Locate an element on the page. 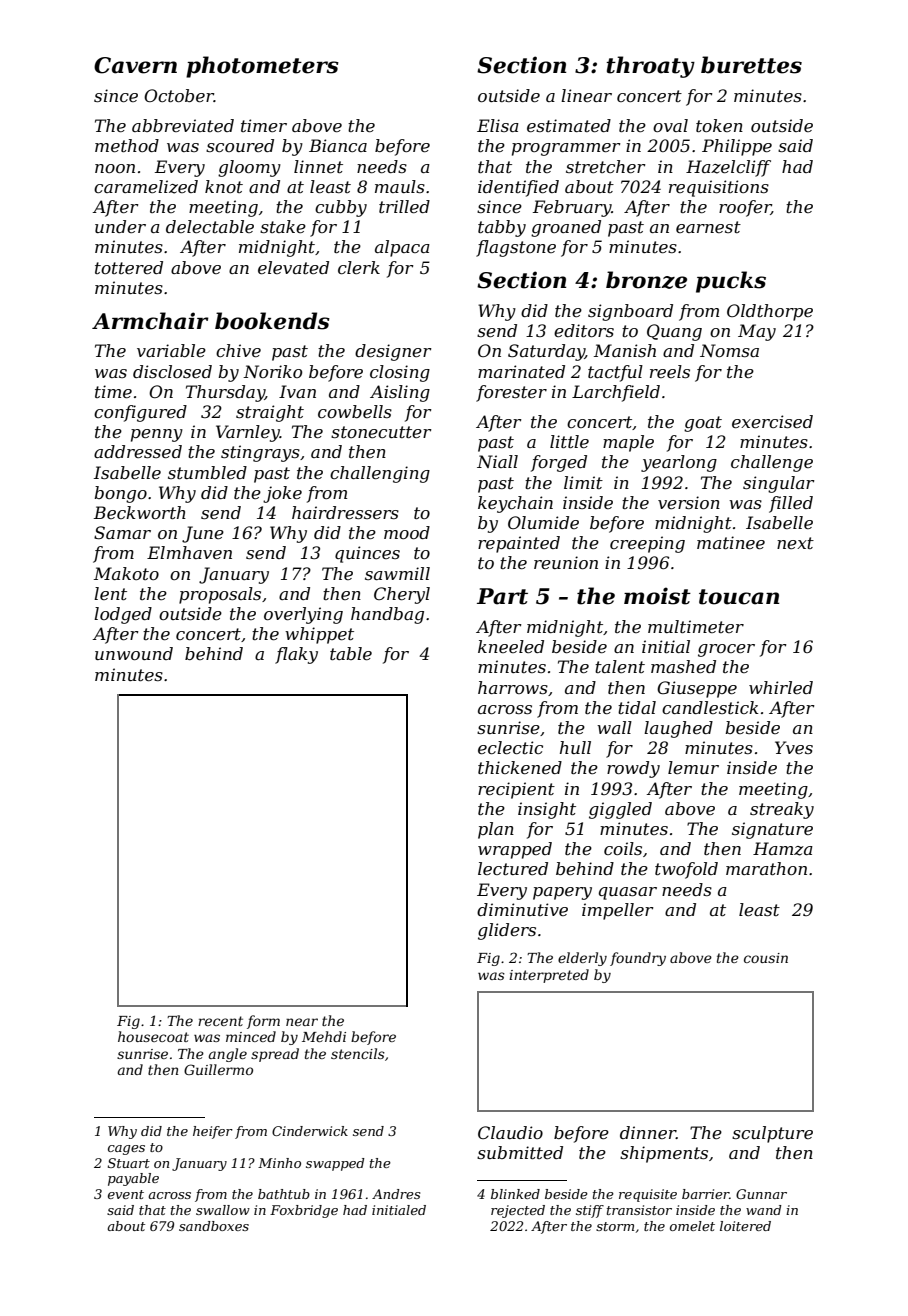  whippet is located at coordinates (319, 635).
